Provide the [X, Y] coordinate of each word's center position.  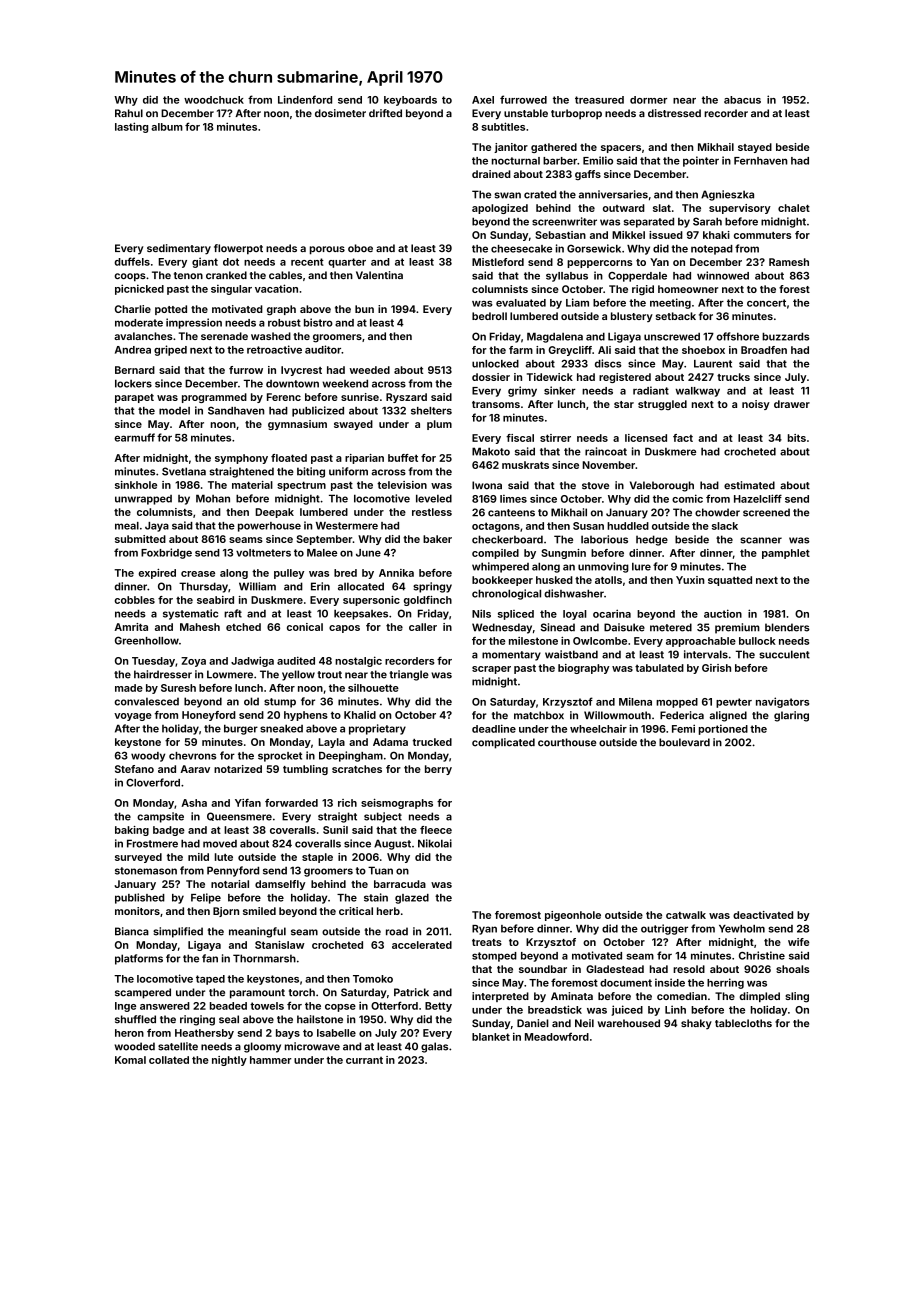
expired [157, 574]
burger [241, 729]
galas [434, 1047]
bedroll [489, 316]
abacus [742, 100]
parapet [134, 398]
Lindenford [305, 99]
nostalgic [358, 661]
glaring [791, 716]
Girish [716, 668]
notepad [712, 250]
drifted [385, 113]
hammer [271, 1060]
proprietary [377, 729]
